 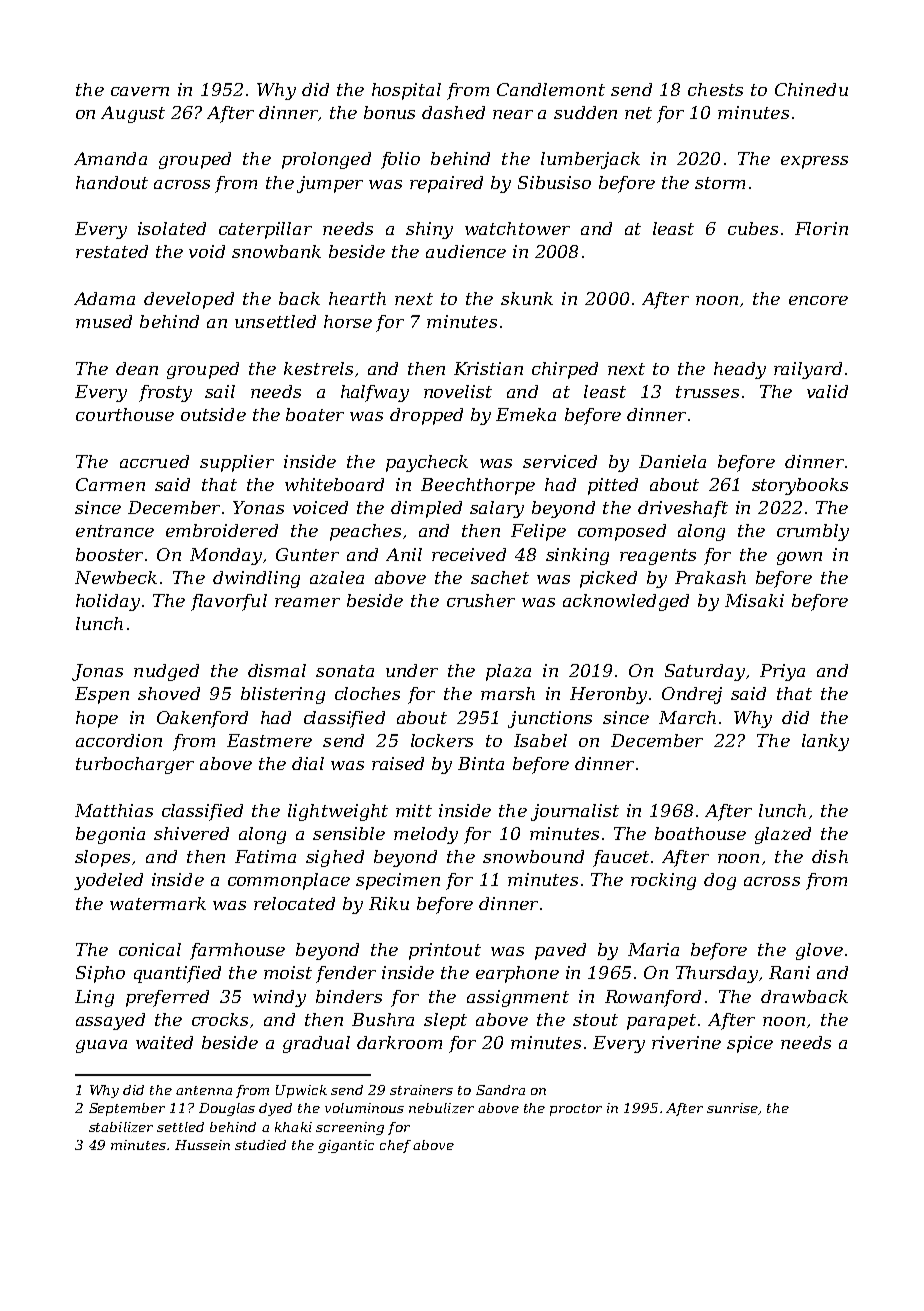 I want to click on lanky, so click(x=825, y=742).
